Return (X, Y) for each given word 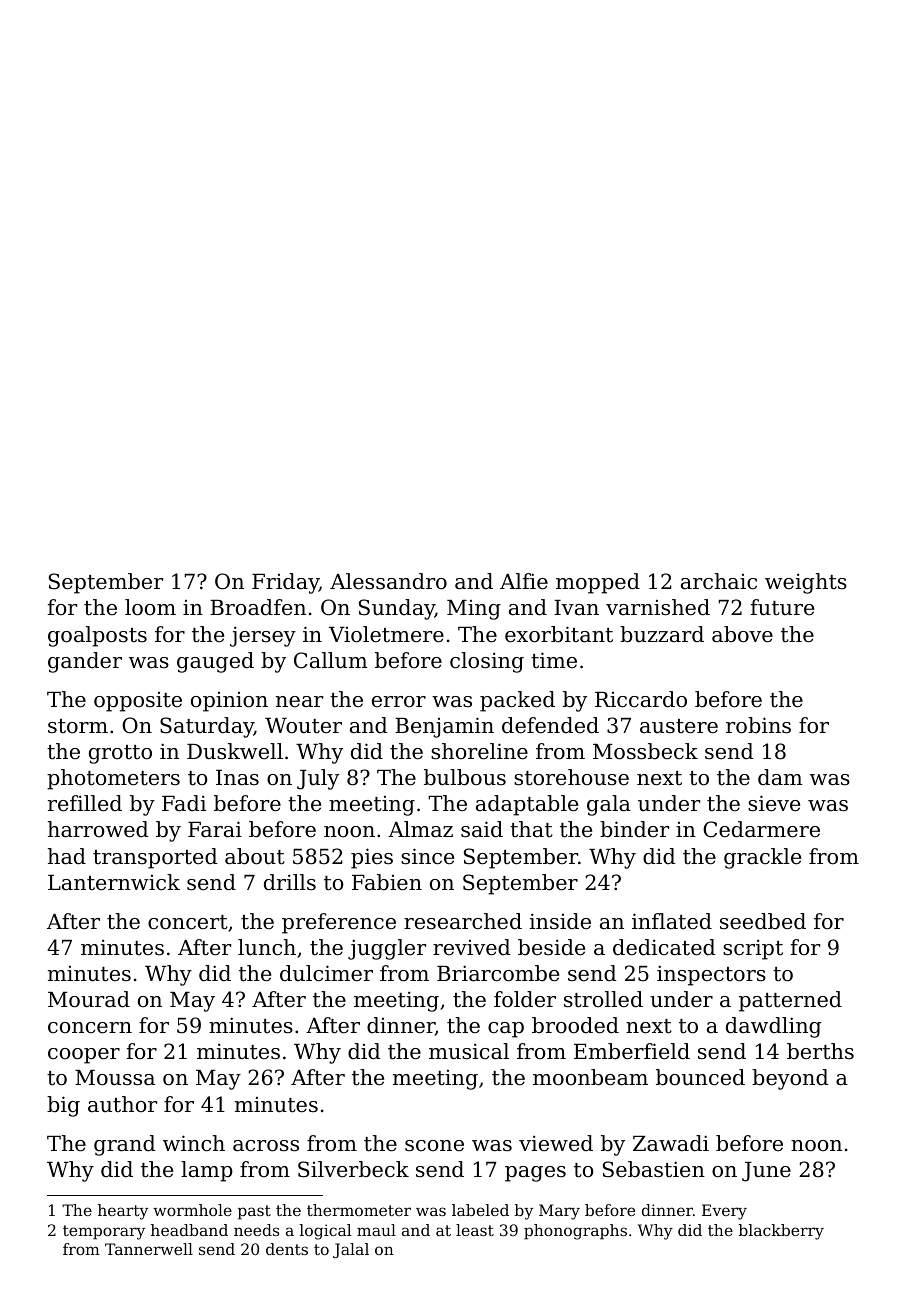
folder (525, 999)
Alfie (524, 581)
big (63, 1106)
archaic (719, 581)
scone (434, 1146)
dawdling (773, 1027)
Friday (285, 583)
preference (339, 923)
